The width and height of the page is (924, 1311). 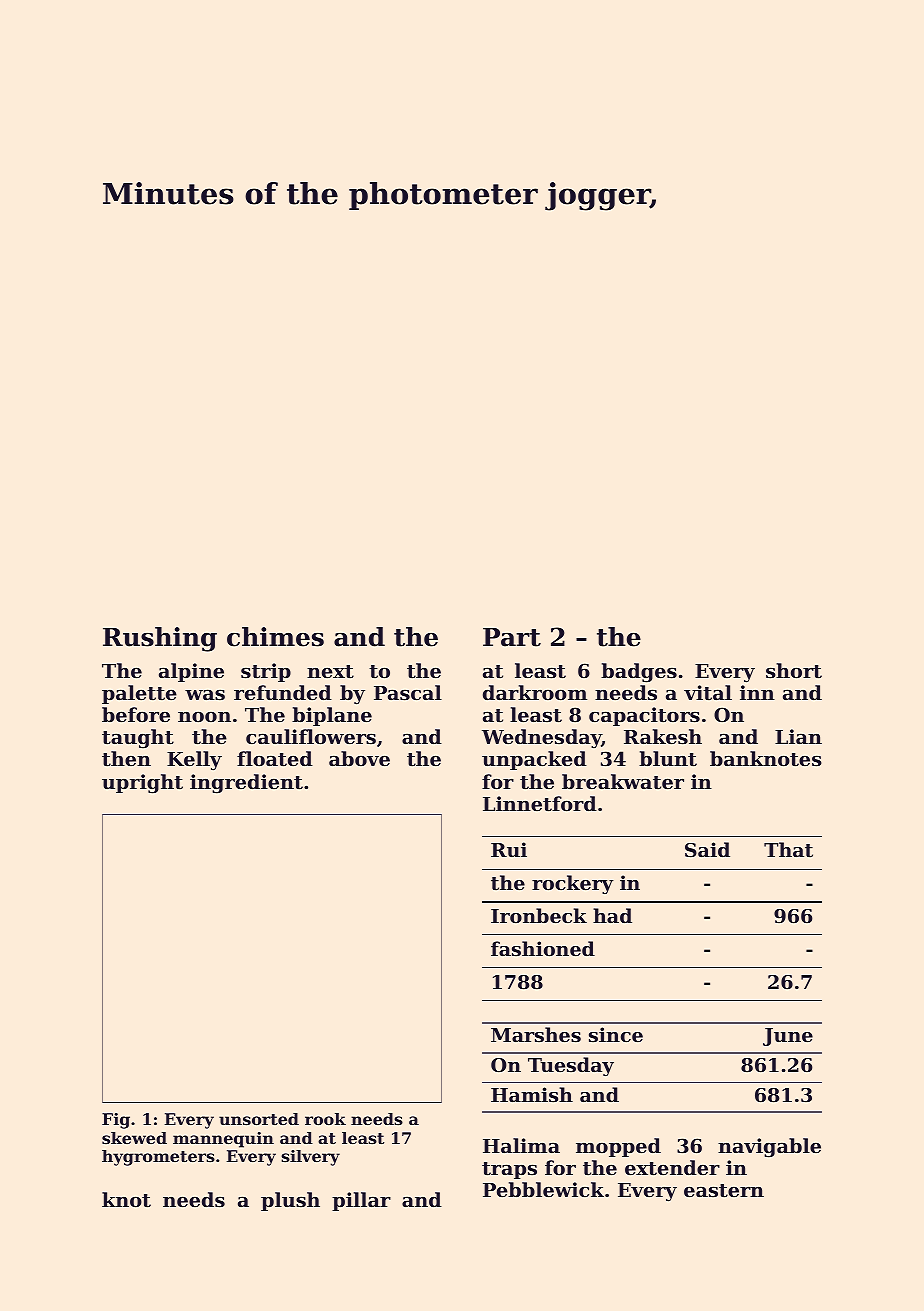 I want to click on navigable, so click(x=769, y=1148).
